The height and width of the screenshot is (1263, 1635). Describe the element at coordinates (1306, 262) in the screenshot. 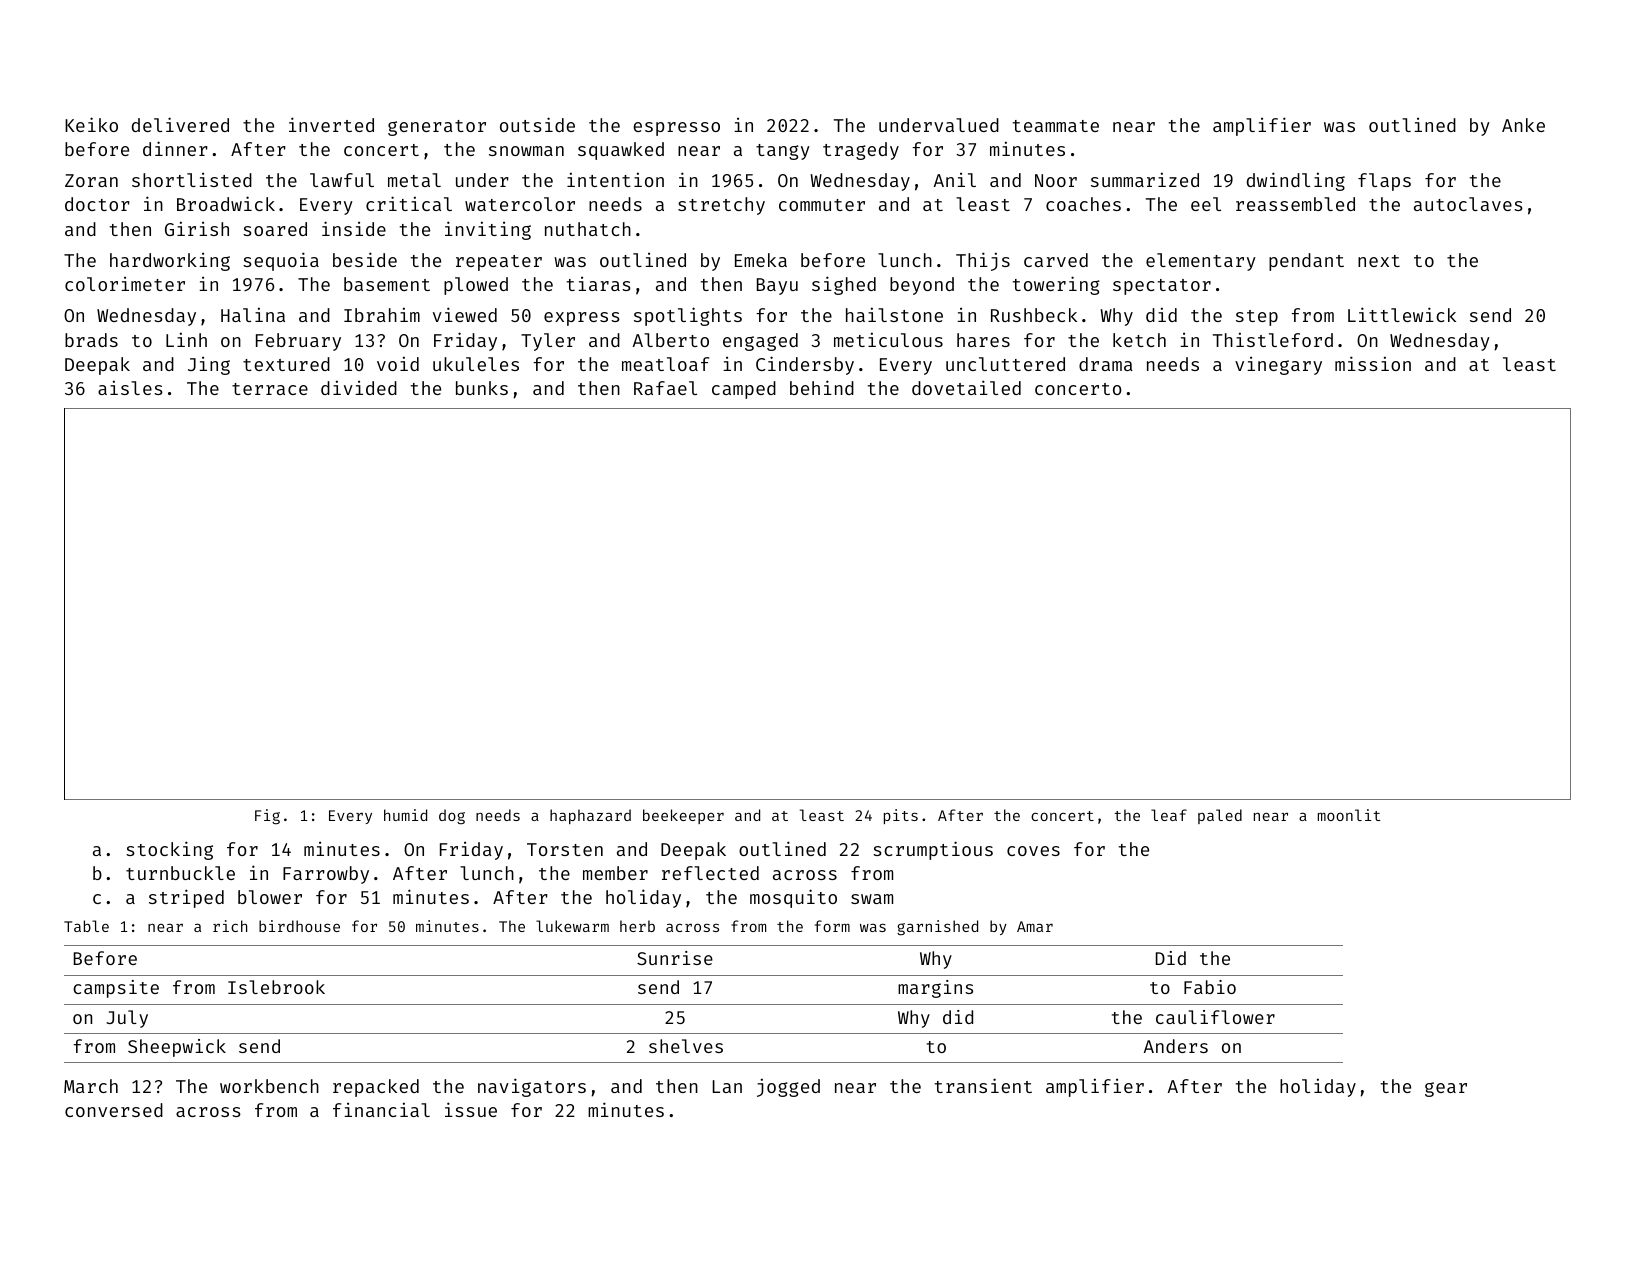

I see `pendant` at that location.
